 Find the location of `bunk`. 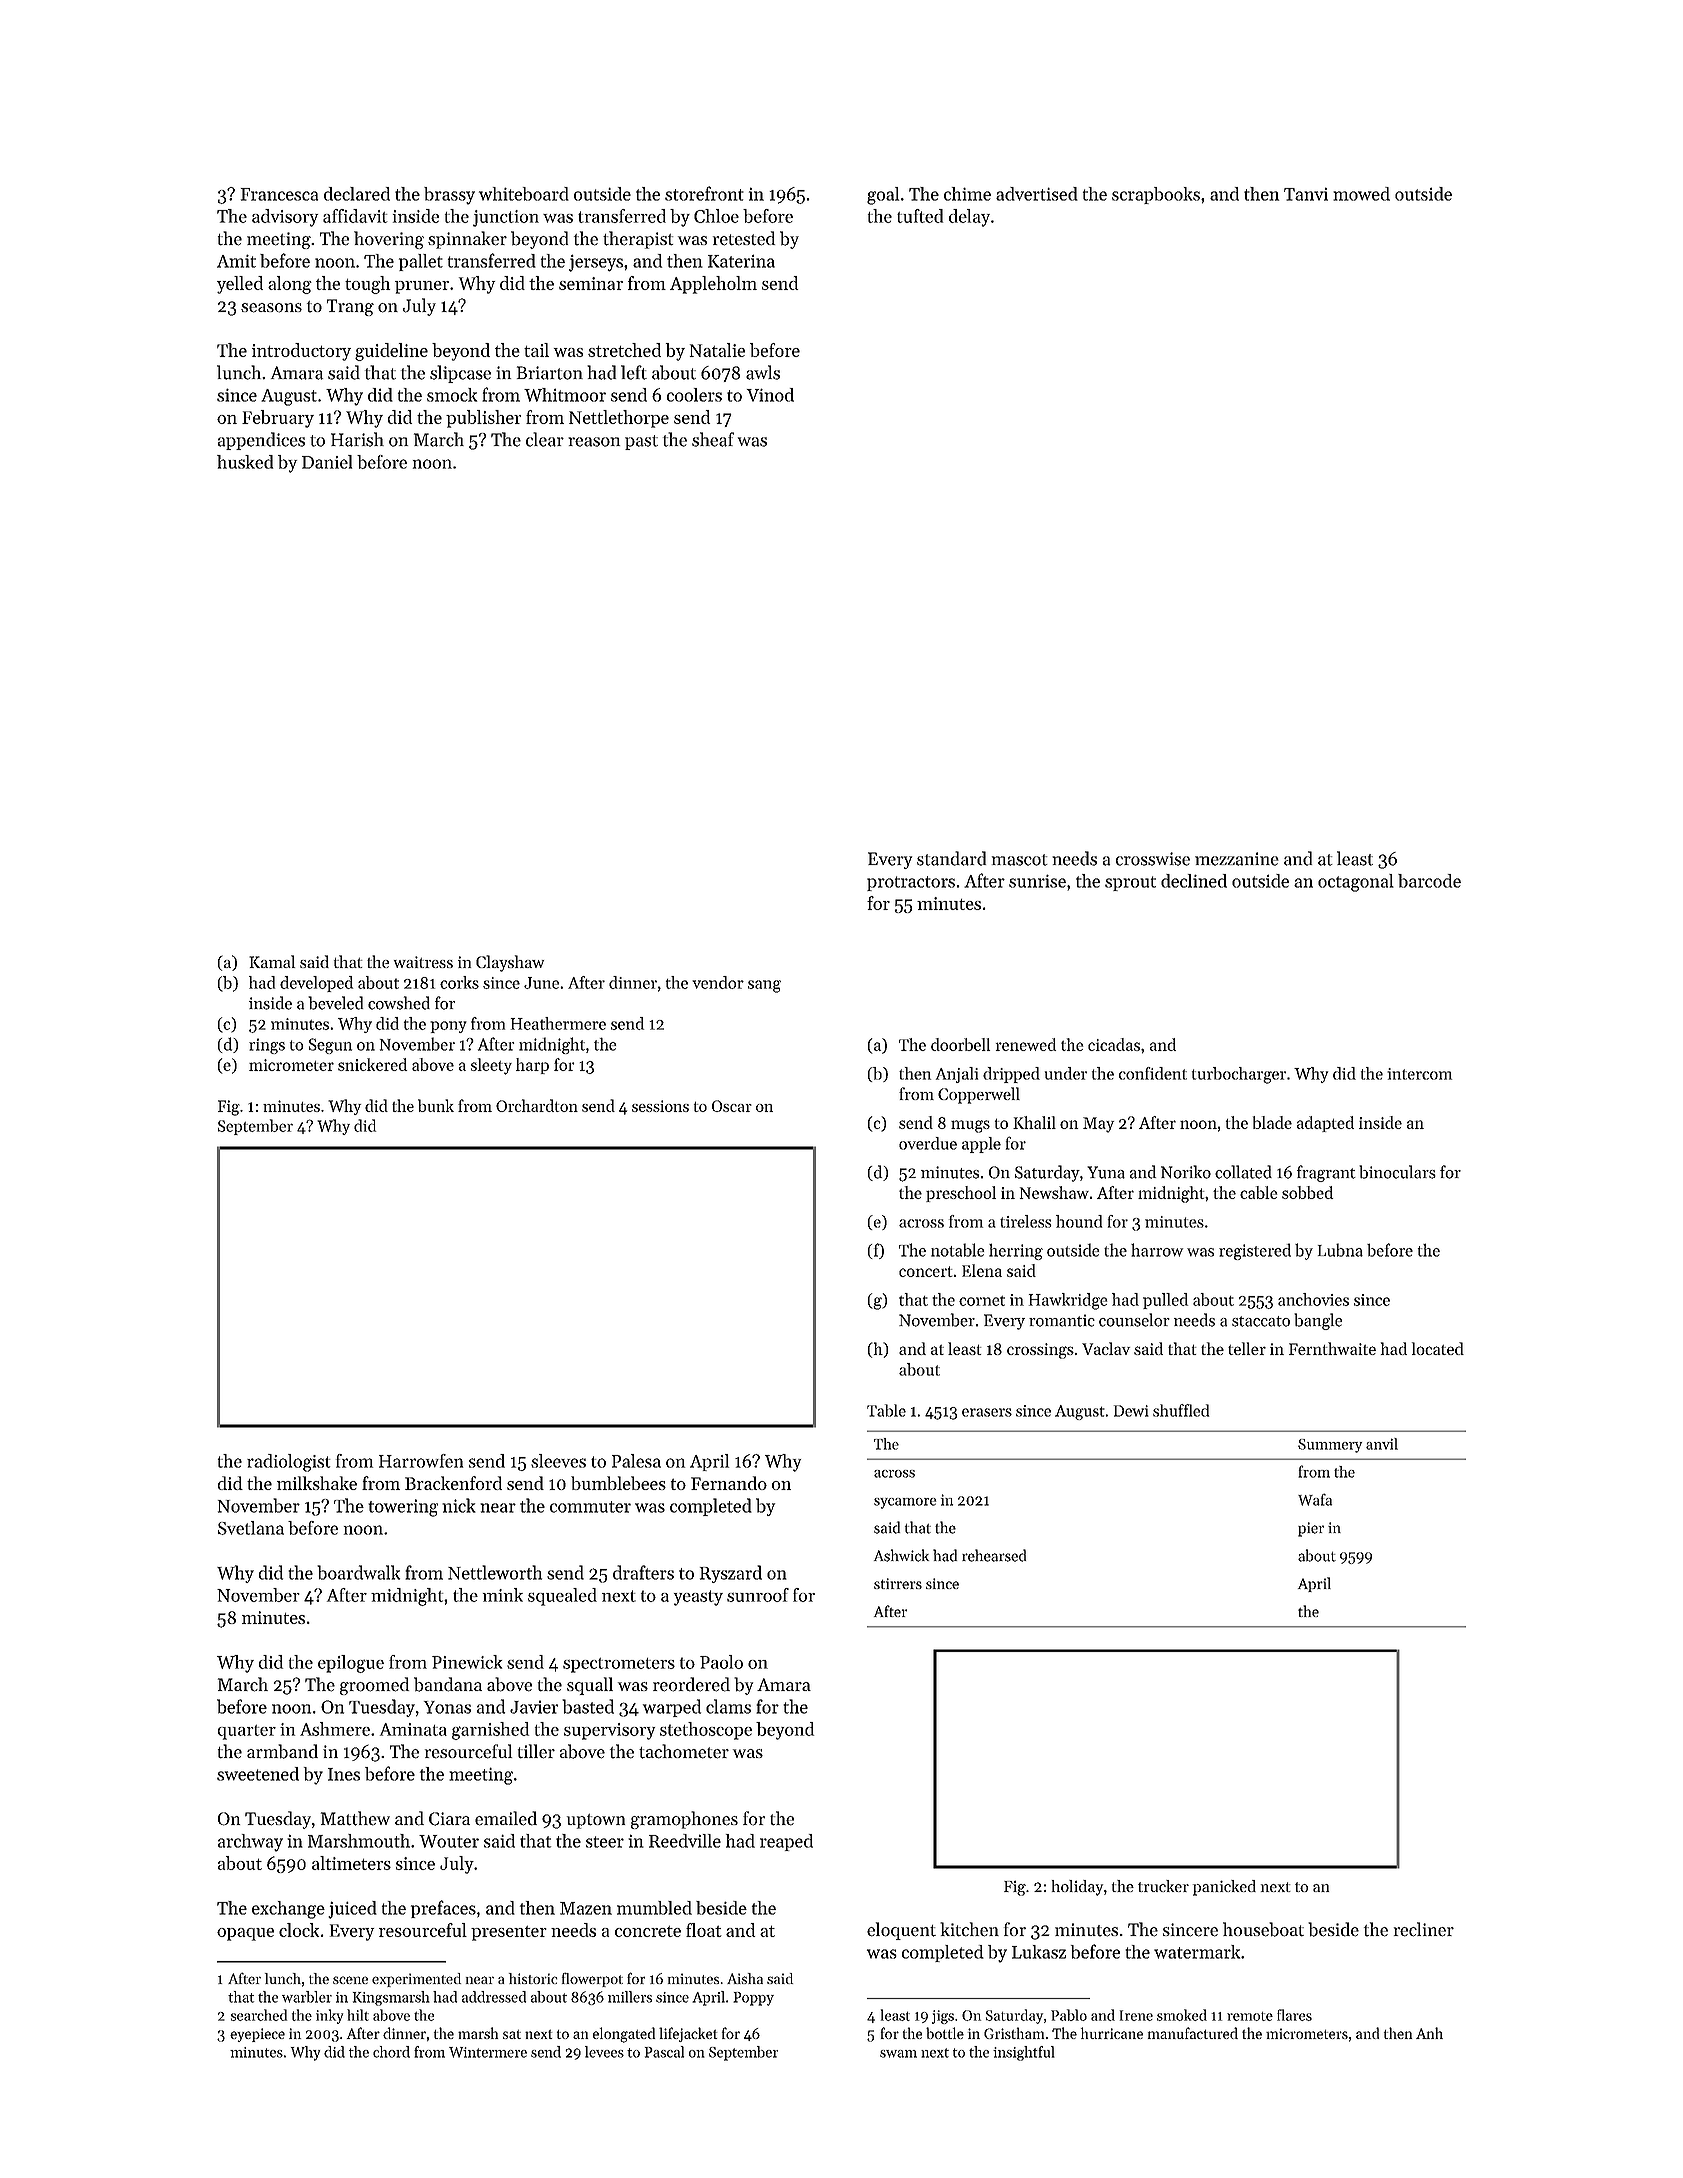

bunk is located at coordinates (436, 1105).
